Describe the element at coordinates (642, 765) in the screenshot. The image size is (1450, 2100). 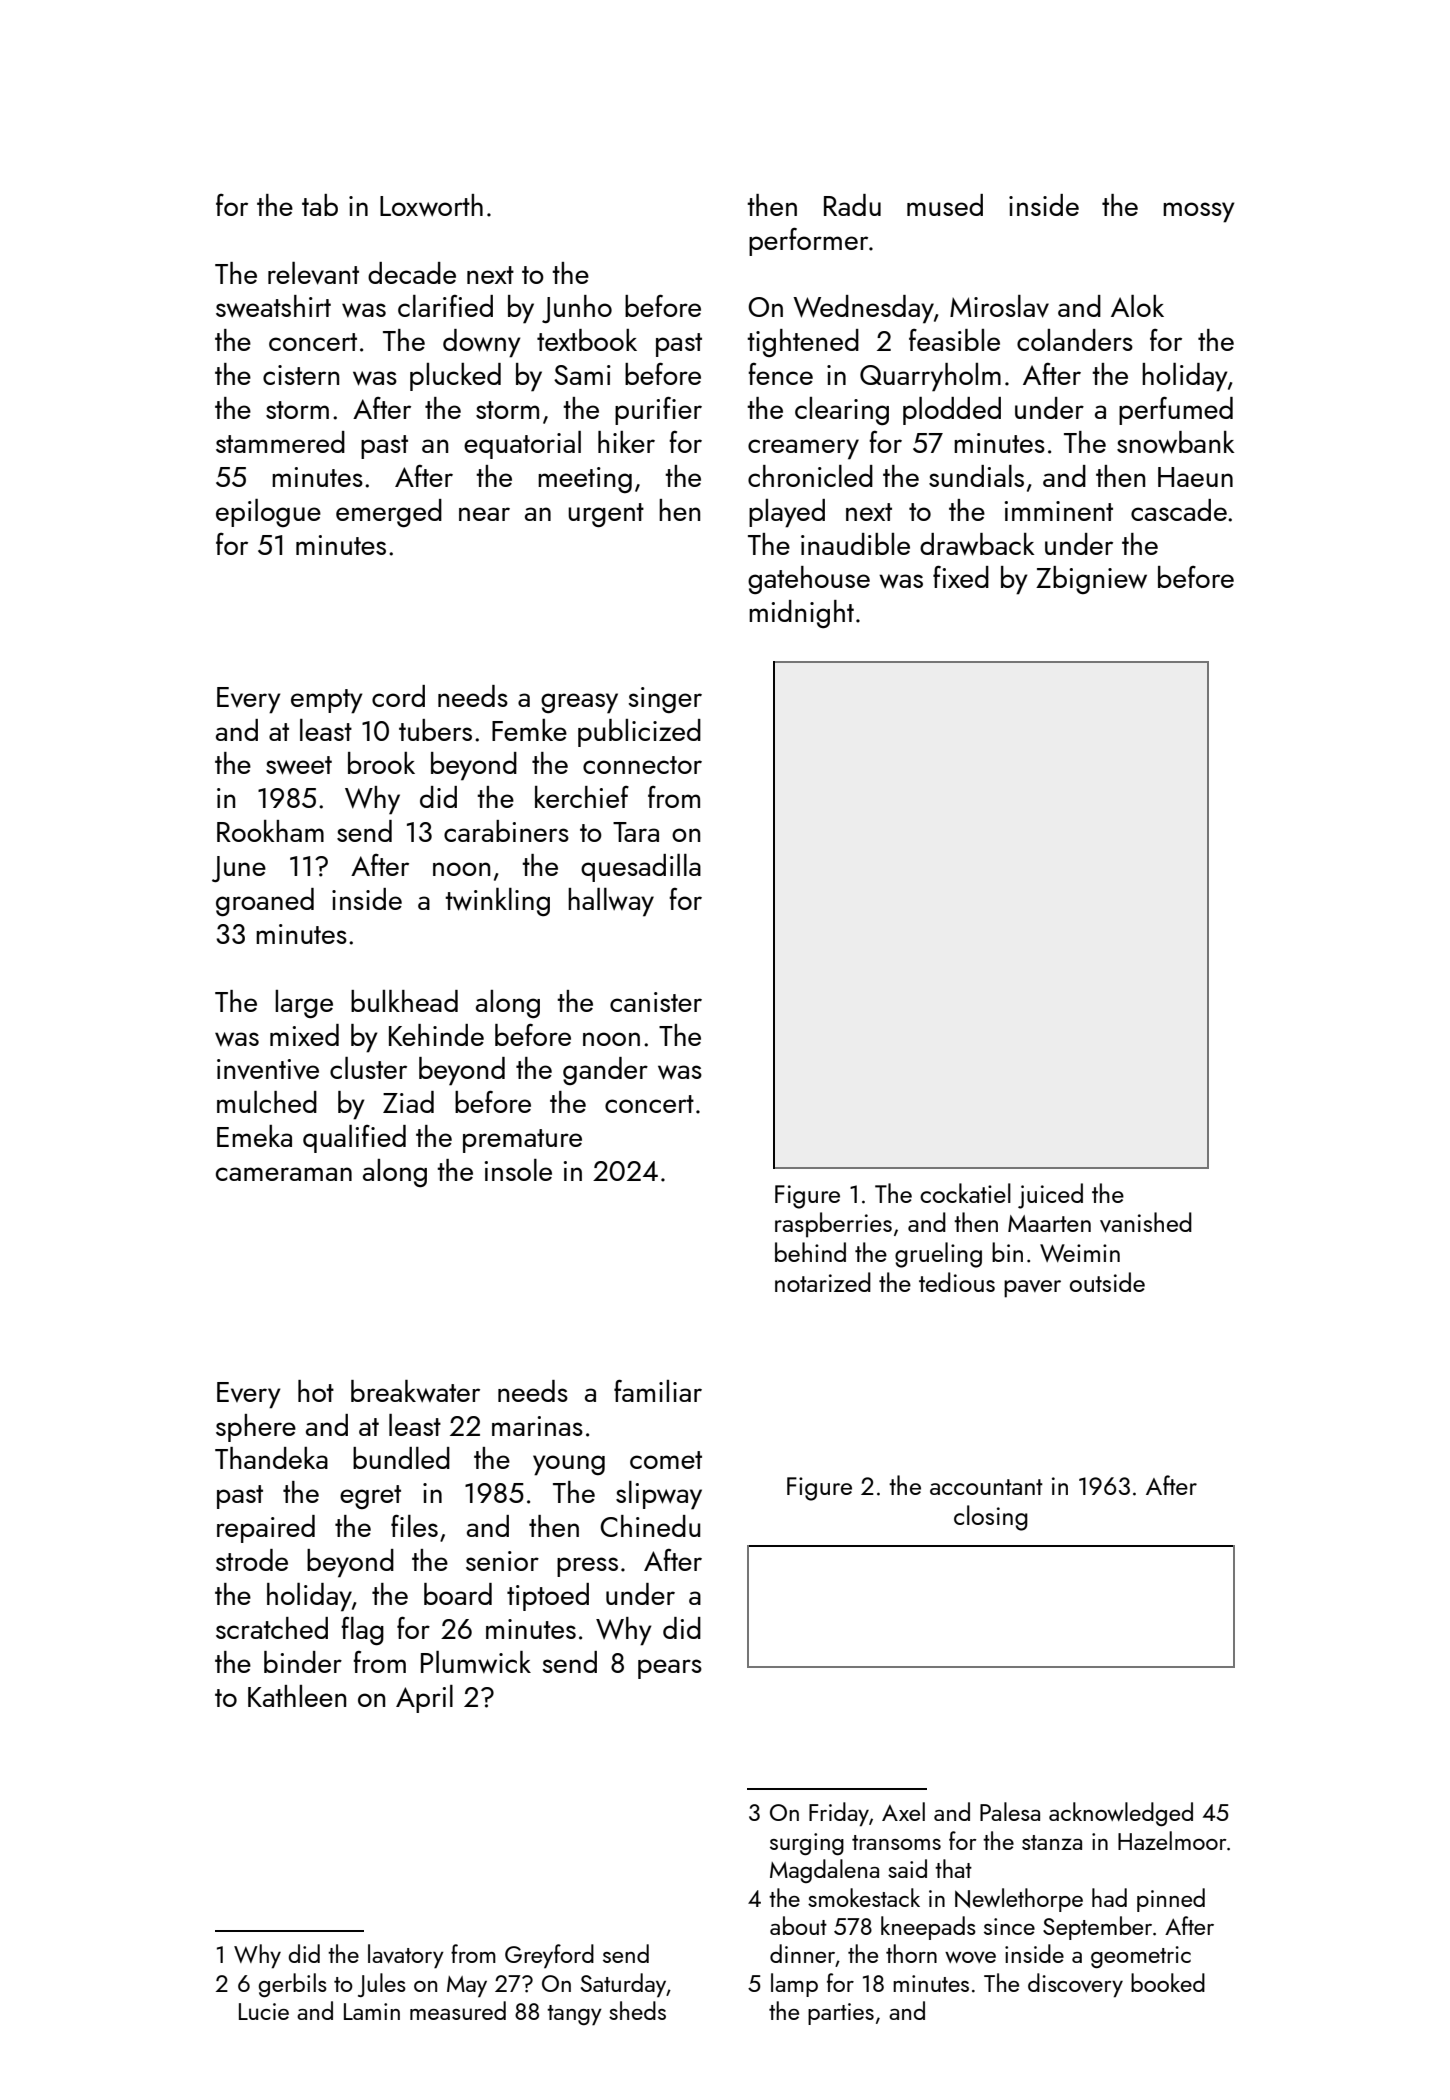
I see `connector` at that location.
